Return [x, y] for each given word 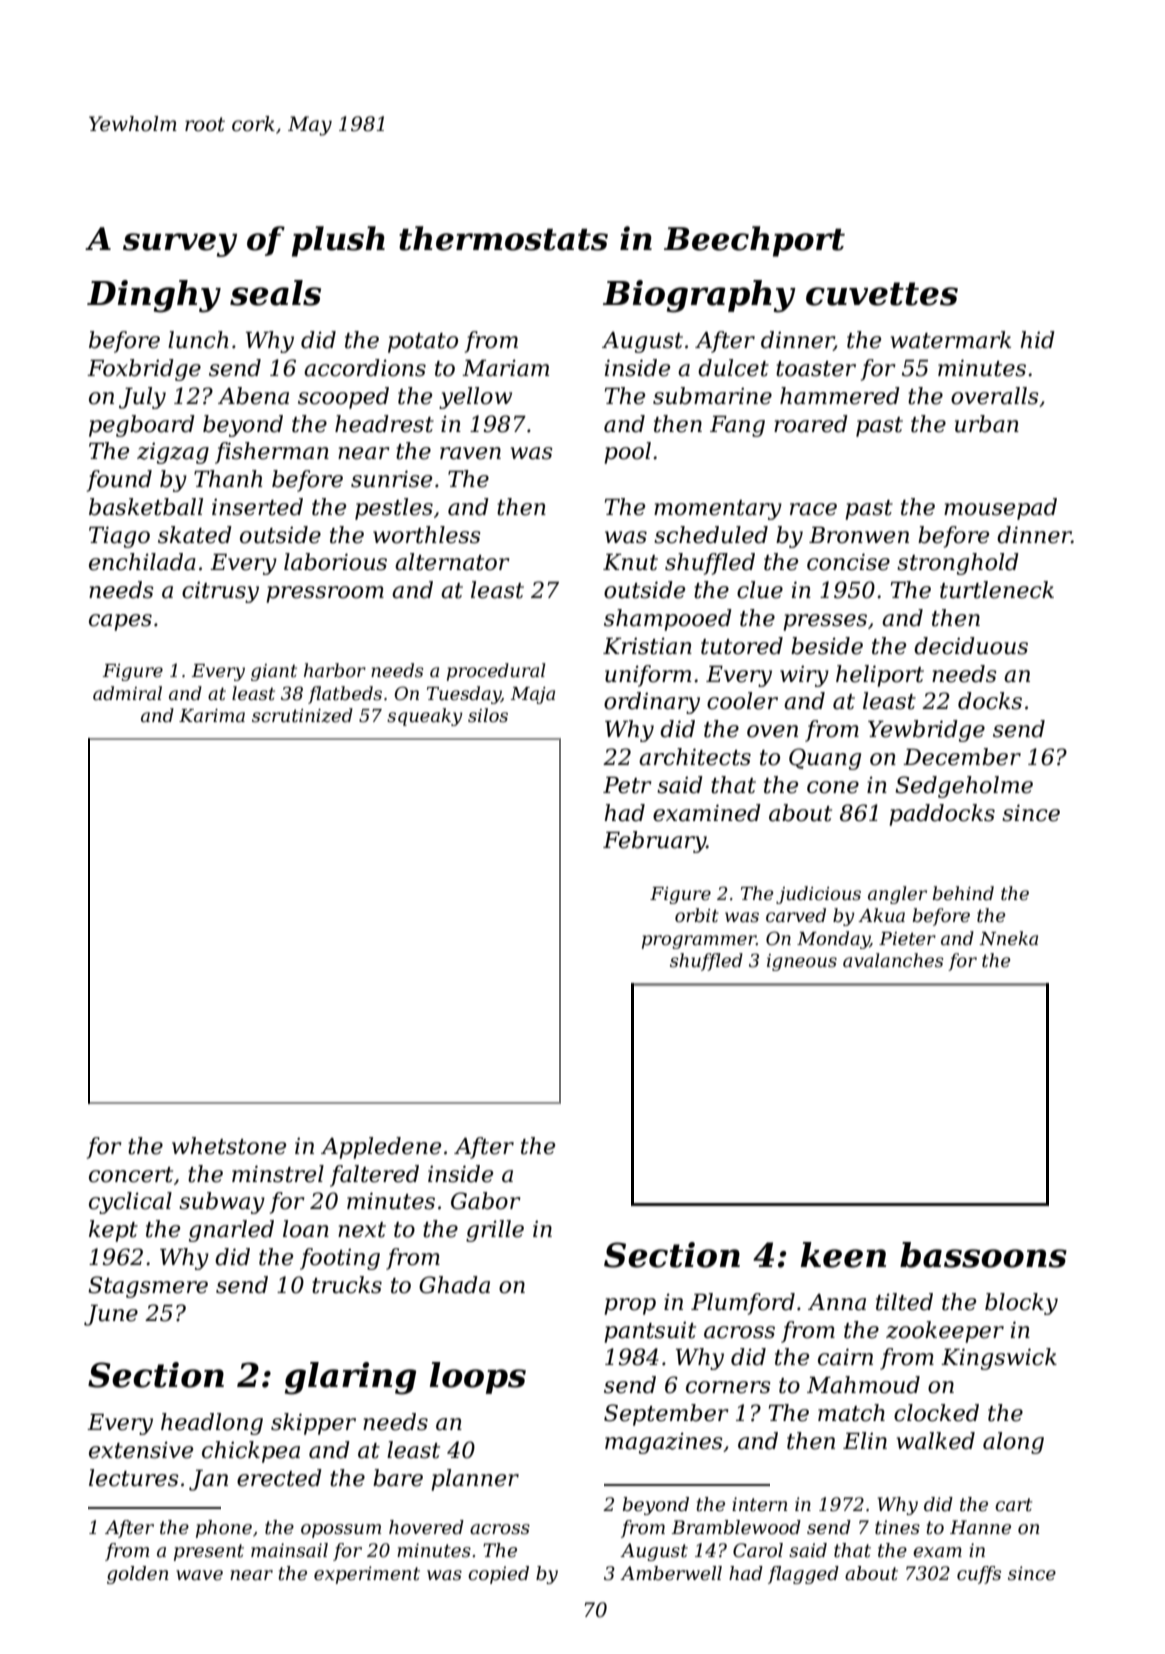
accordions [365, 368]
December [962, 757]
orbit [697, 915]
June [111, 1315]
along [1013, 1443]
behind [963, 893]
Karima [212, 715]
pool [627, 453]
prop [630, 1306]
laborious [335, 562]
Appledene [381, 1148]
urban [987, 424]
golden [138, 1575]
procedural [496, 672]
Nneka [1008, 938]
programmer [699, 942]
